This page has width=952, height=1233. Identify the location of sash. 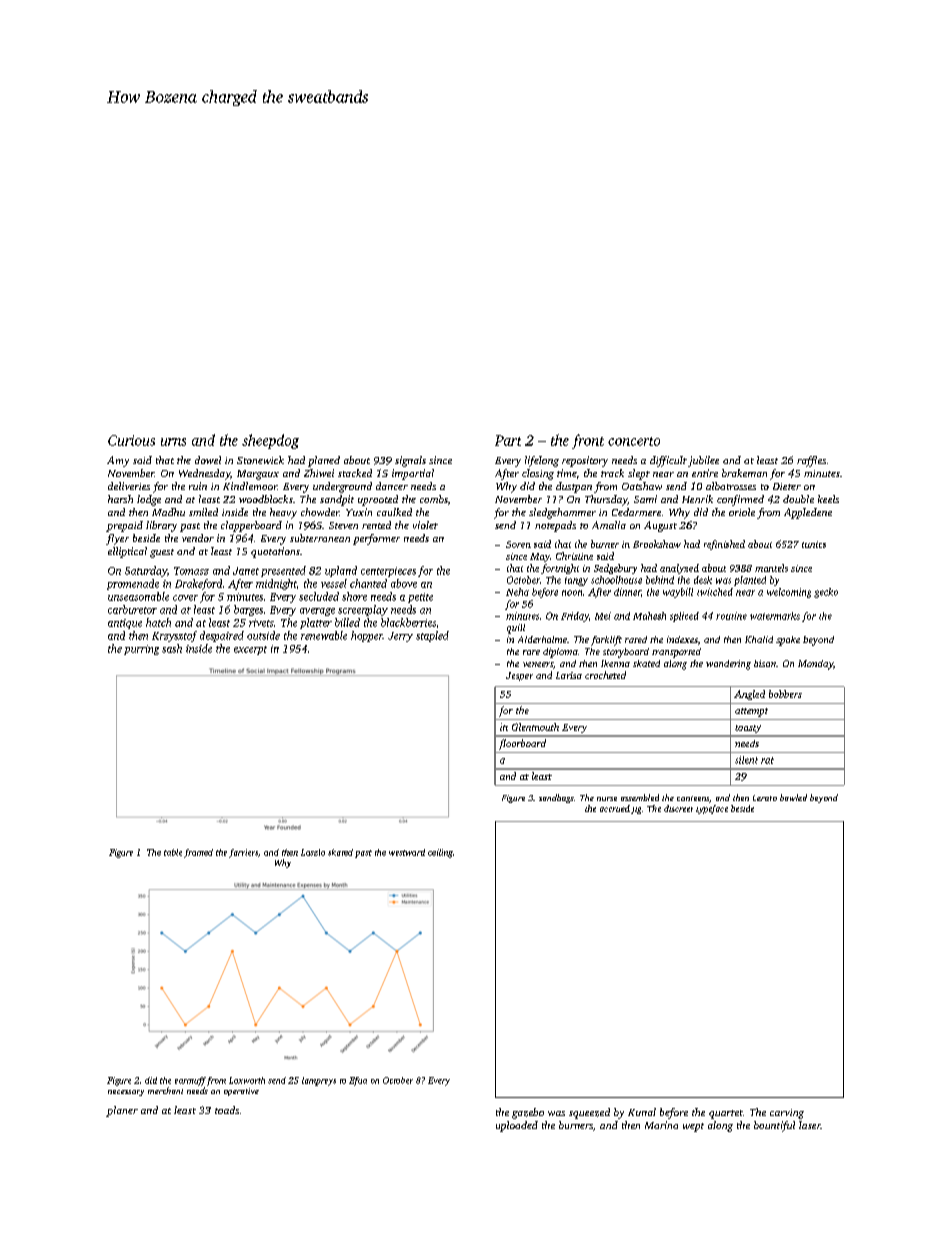
(172, 648).
